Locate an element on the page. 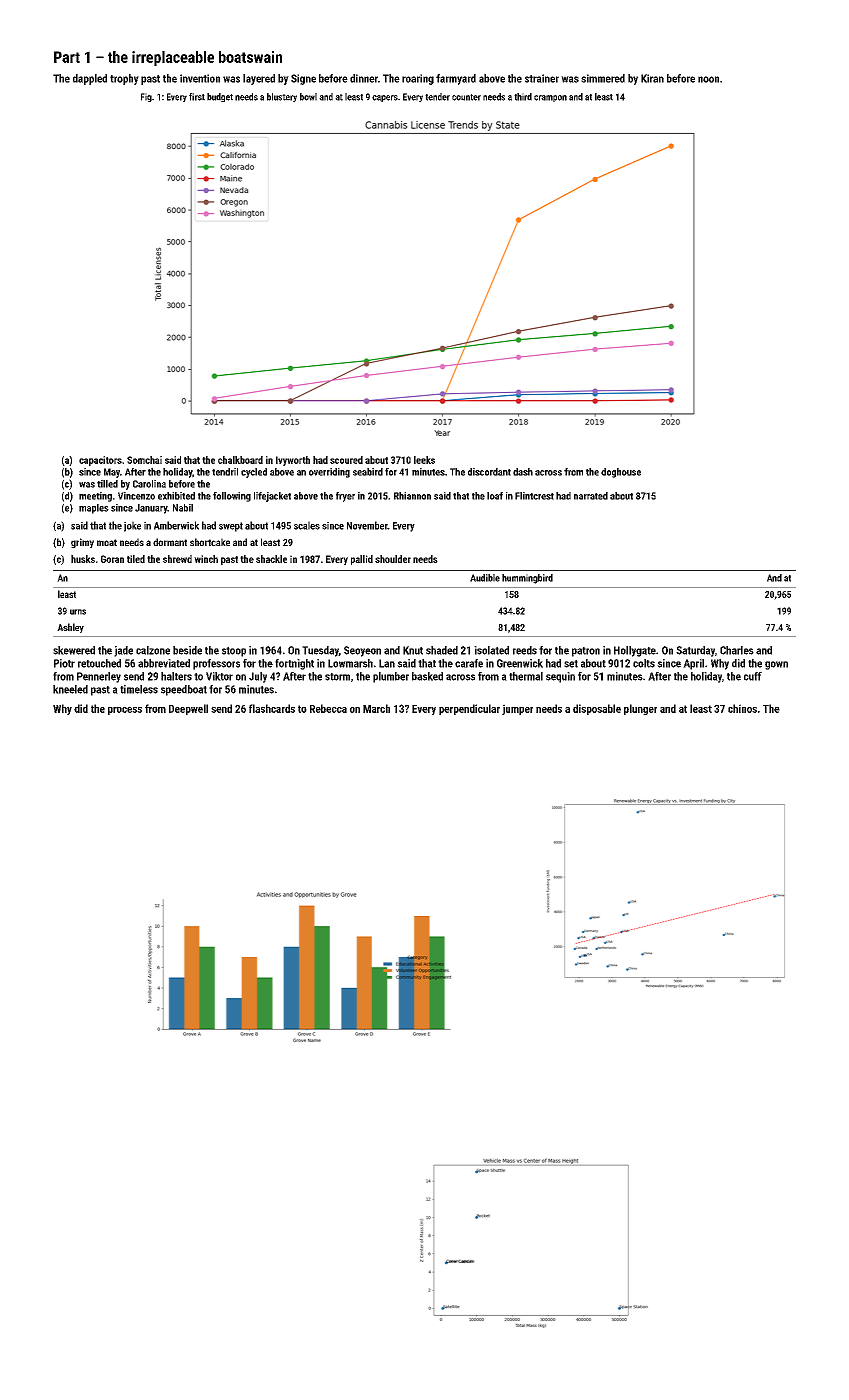  doghouse is located at coordinates (621, 473).
